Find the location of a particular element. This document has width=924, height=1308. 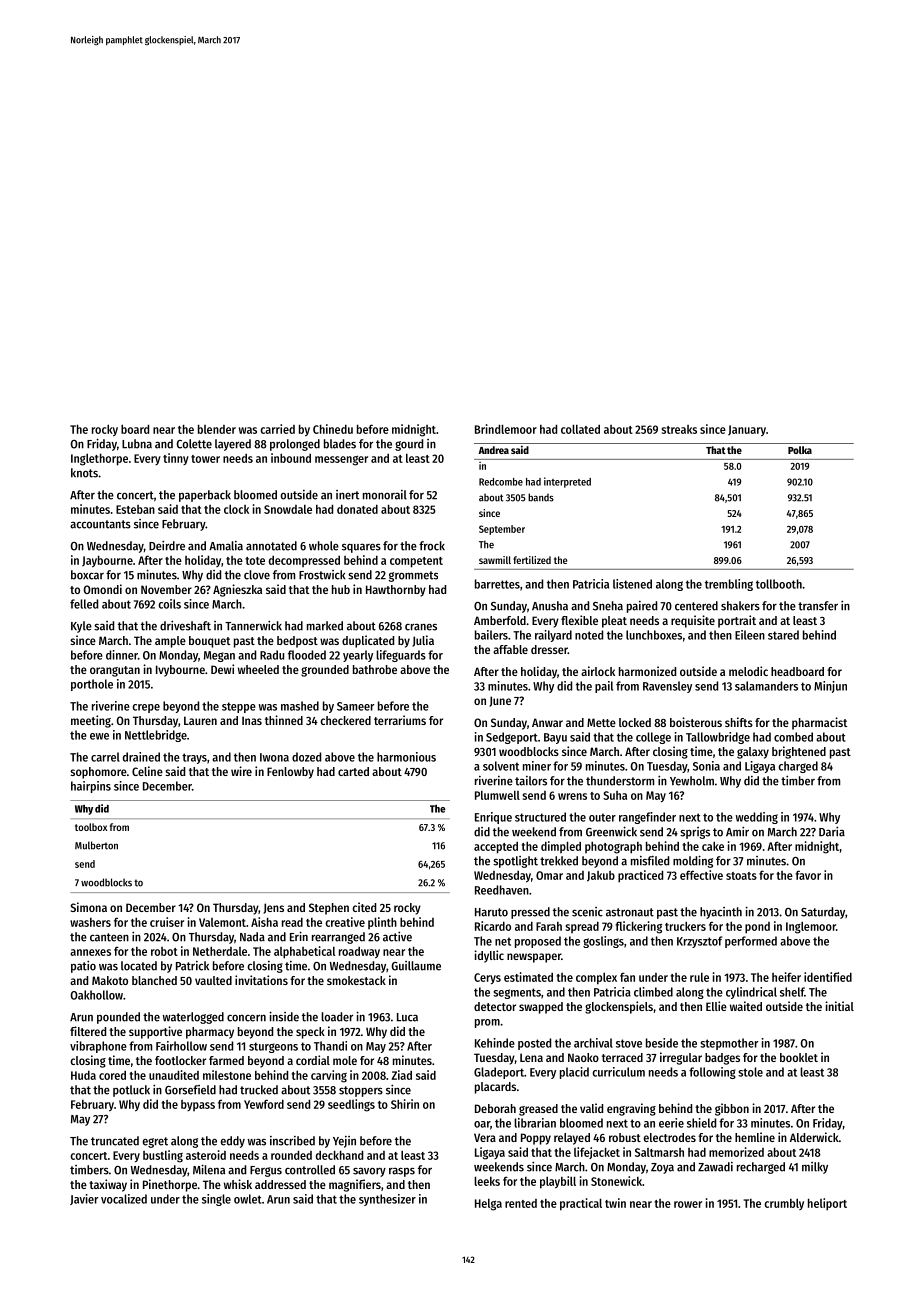

loader is located at coordinates (337, 1017).
